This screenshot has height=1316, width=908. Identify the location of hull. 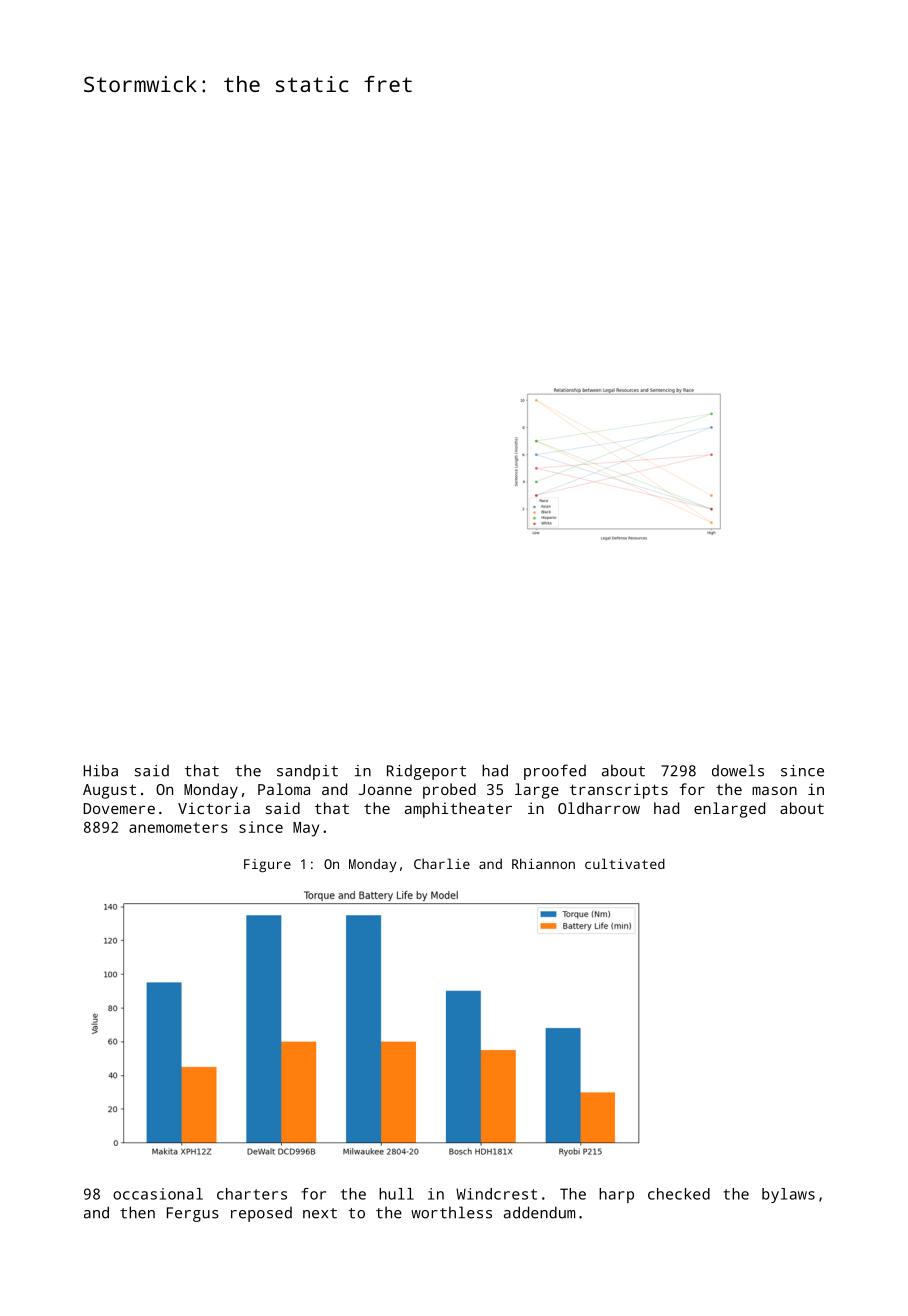
(396, 1194).
